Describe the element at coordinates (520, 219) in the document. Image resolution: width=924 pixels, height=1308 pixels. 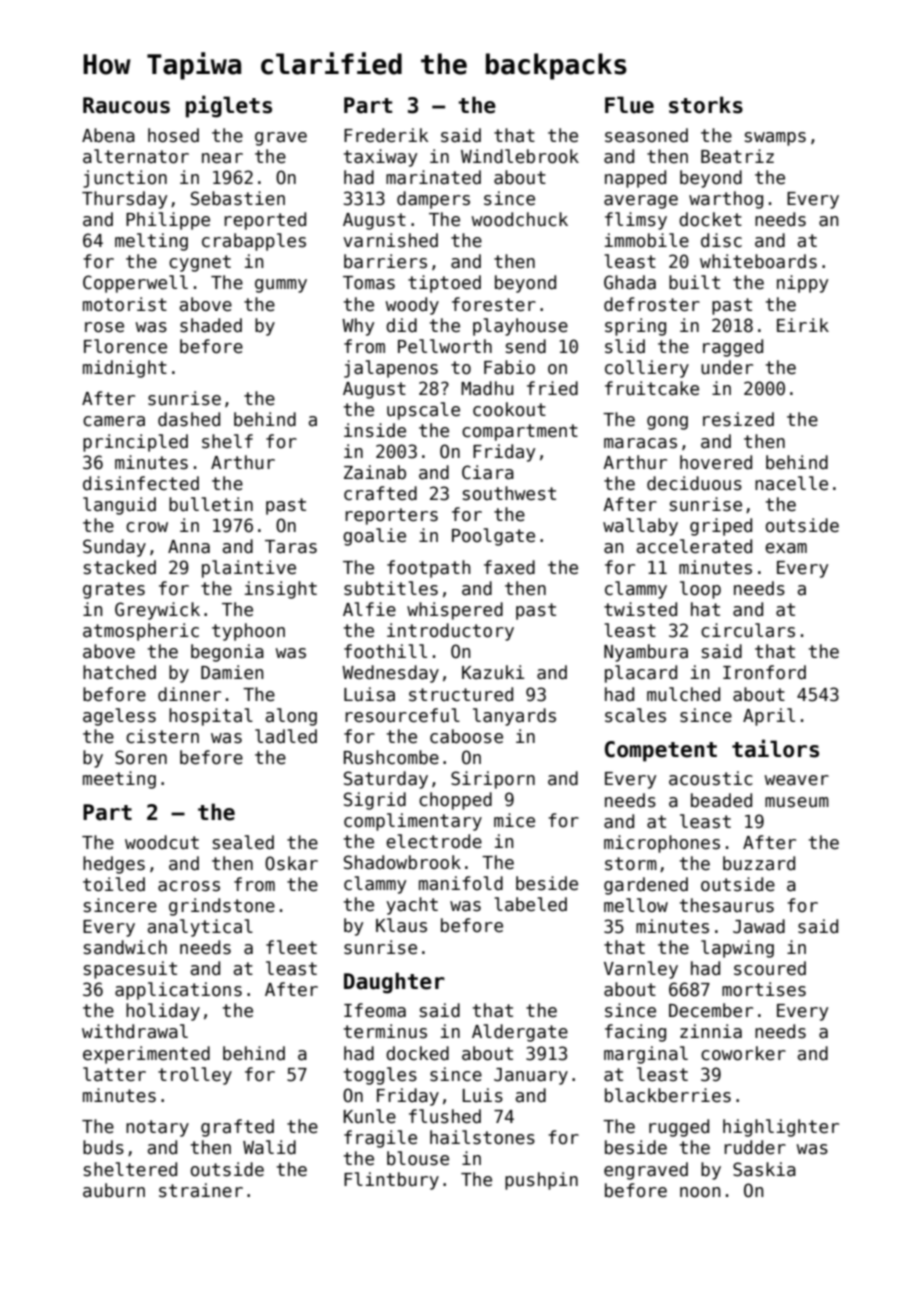
I see `woodchuck` at that location.
